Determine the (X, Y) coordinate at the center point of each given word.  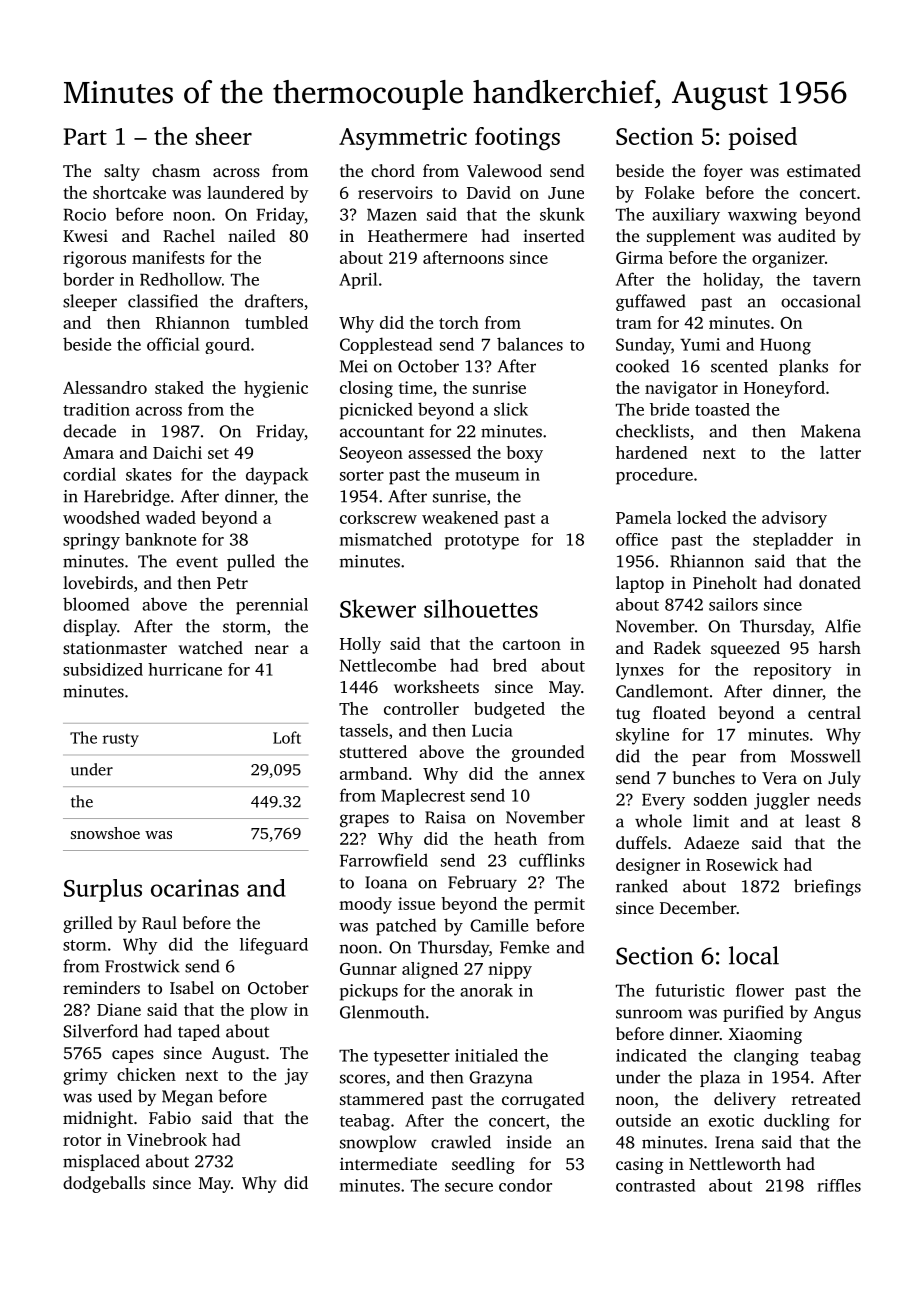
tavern (837, 280)
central (834, 712)
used (115, 1096)
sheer (224, 136)
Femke (524, 947)
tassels (364, 730)
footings (517, 139)
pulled (251, 562)
